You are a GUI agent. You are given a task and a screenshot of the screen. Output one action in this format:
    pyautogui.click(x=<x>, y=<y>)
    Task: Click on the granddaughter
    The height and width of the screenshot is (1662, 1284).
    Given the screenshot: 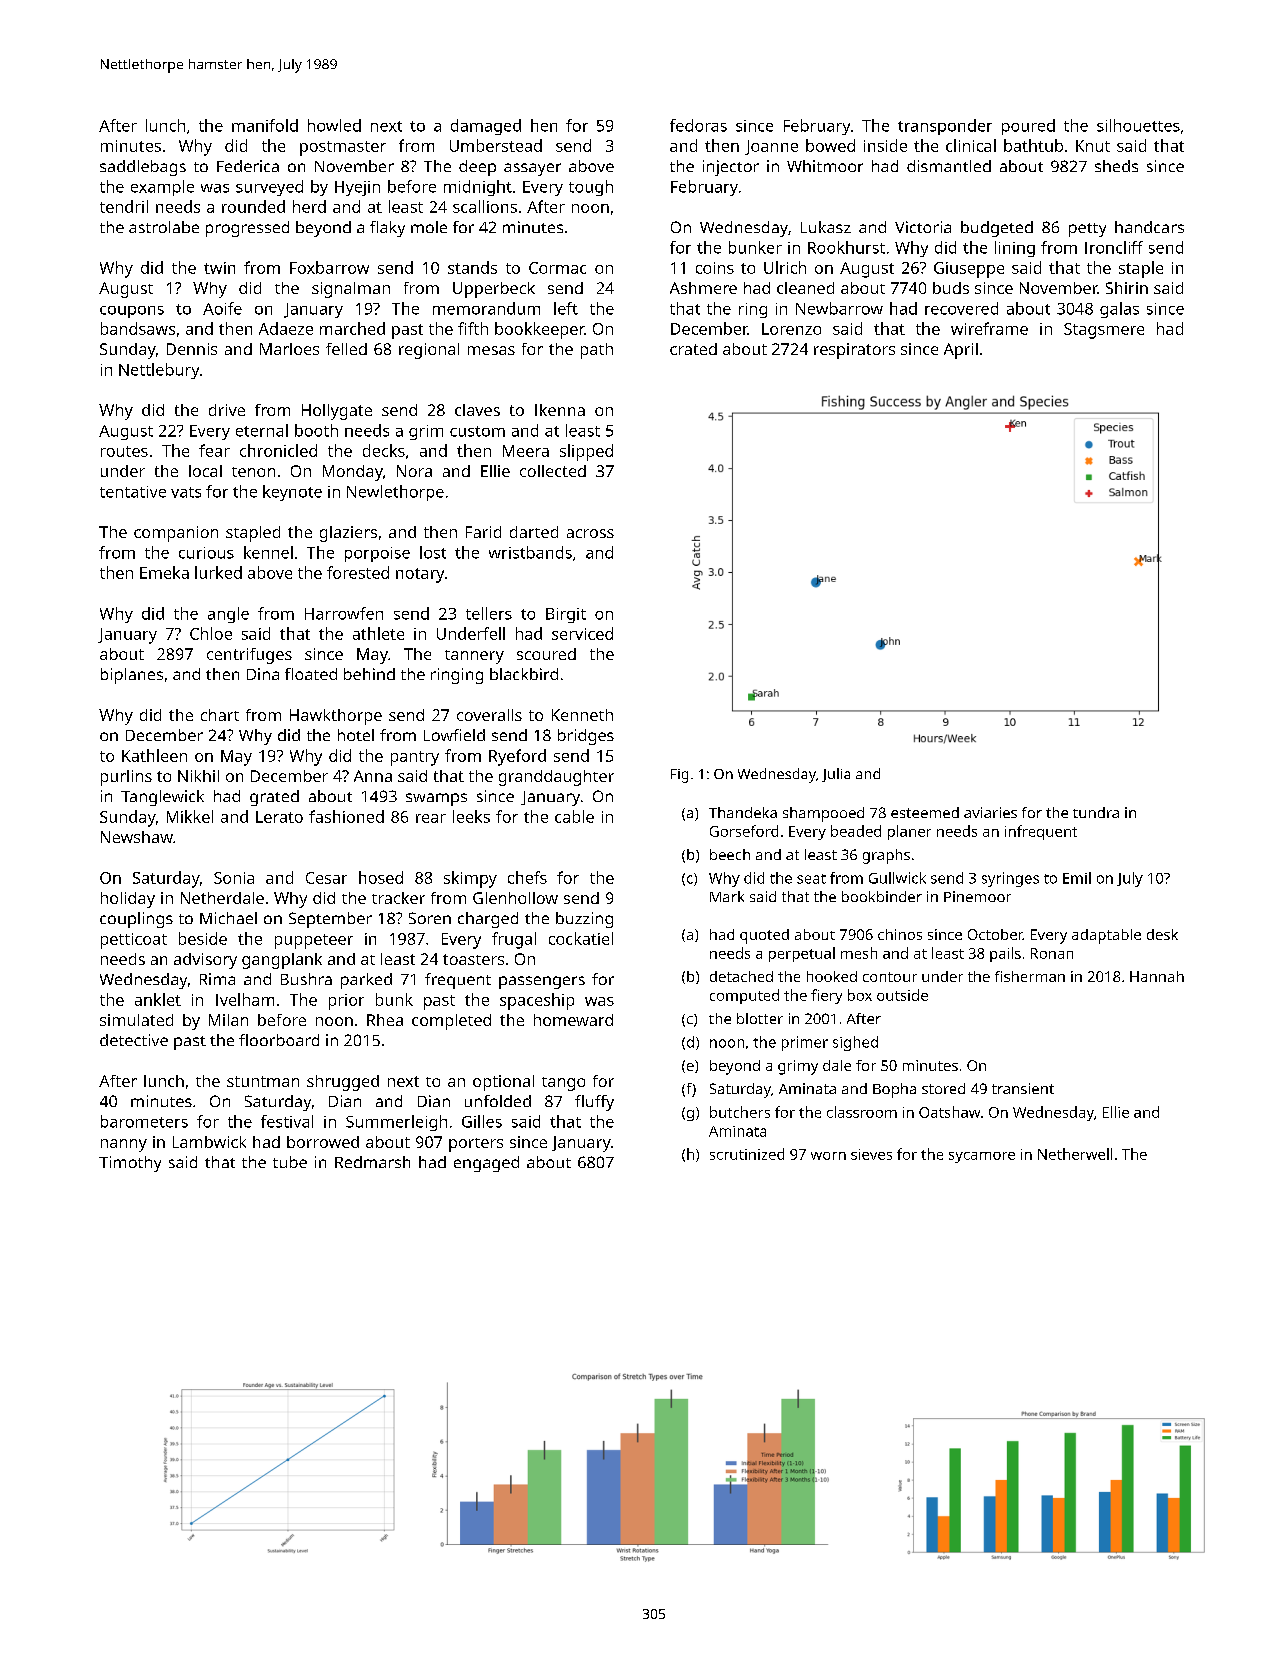 What is the action you would take?
    pyautogui.click(x=556, y=778)
